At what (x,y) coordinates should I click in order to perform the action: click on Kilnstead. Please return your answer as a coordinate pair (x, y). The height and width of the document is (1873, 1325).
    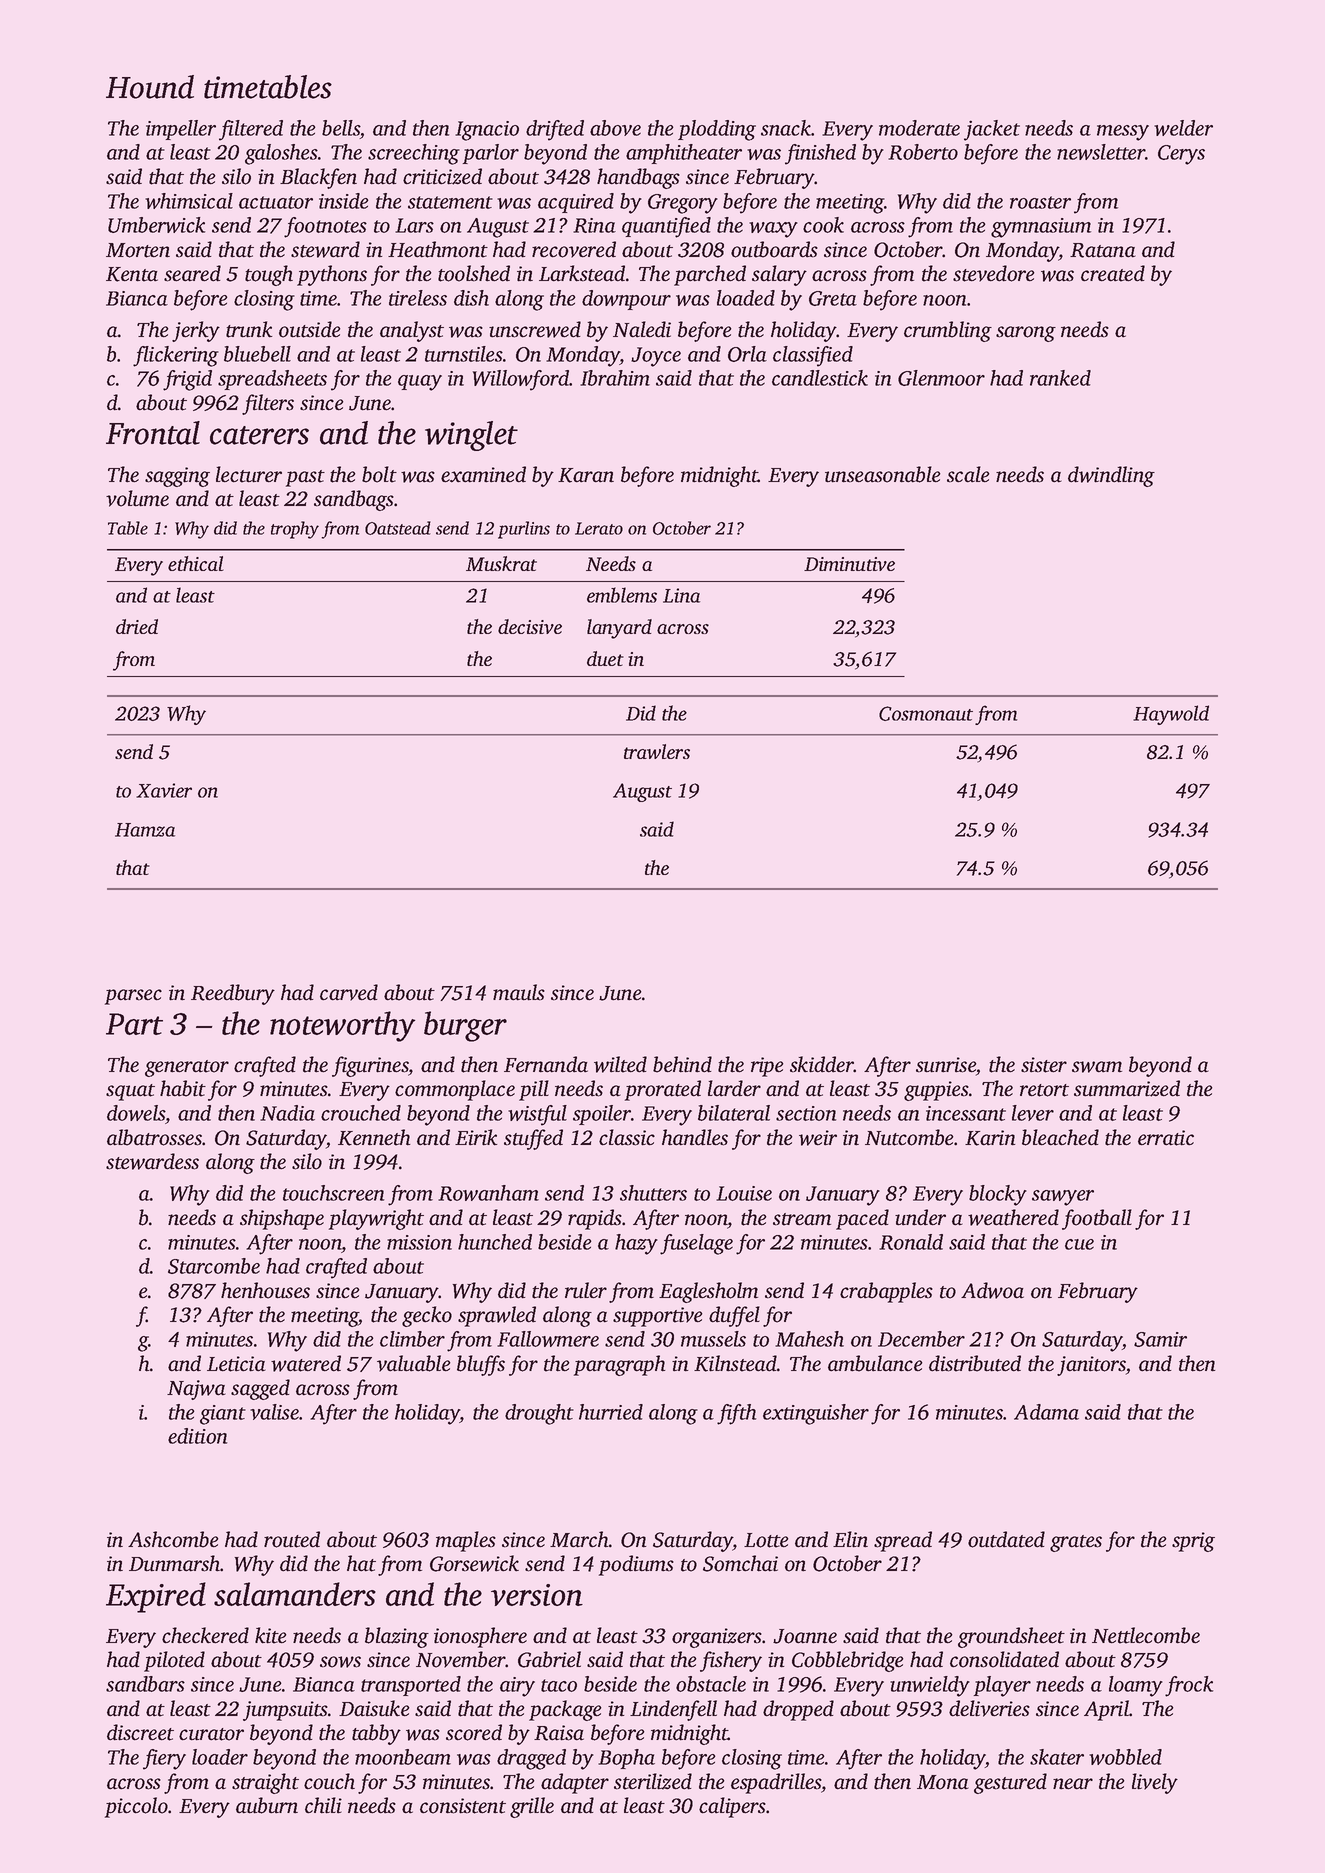
    Looking at the image, I should click on (735, 1363).
